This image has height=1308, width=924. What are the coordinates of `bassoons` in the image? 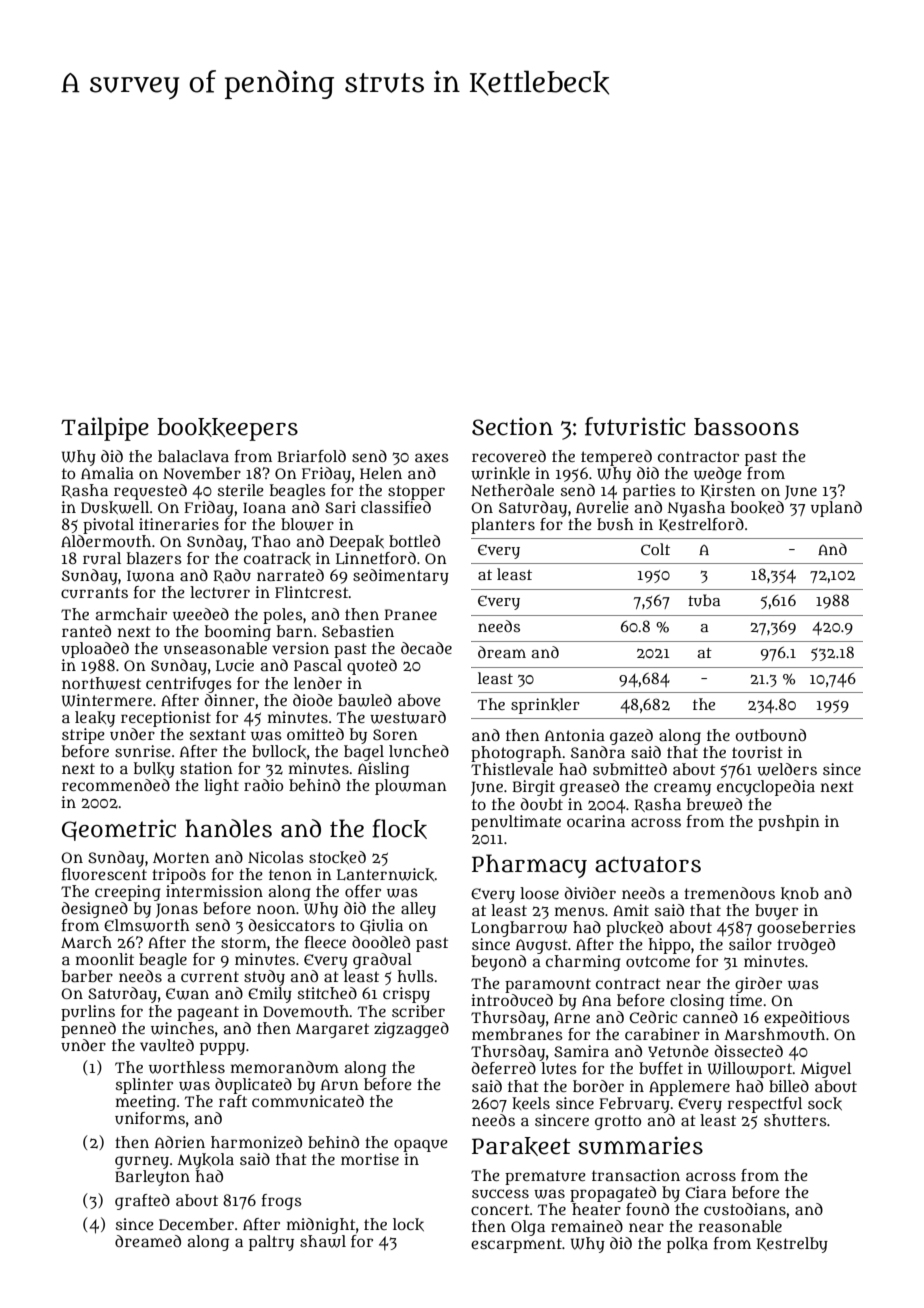 It's located at (746, 427).
